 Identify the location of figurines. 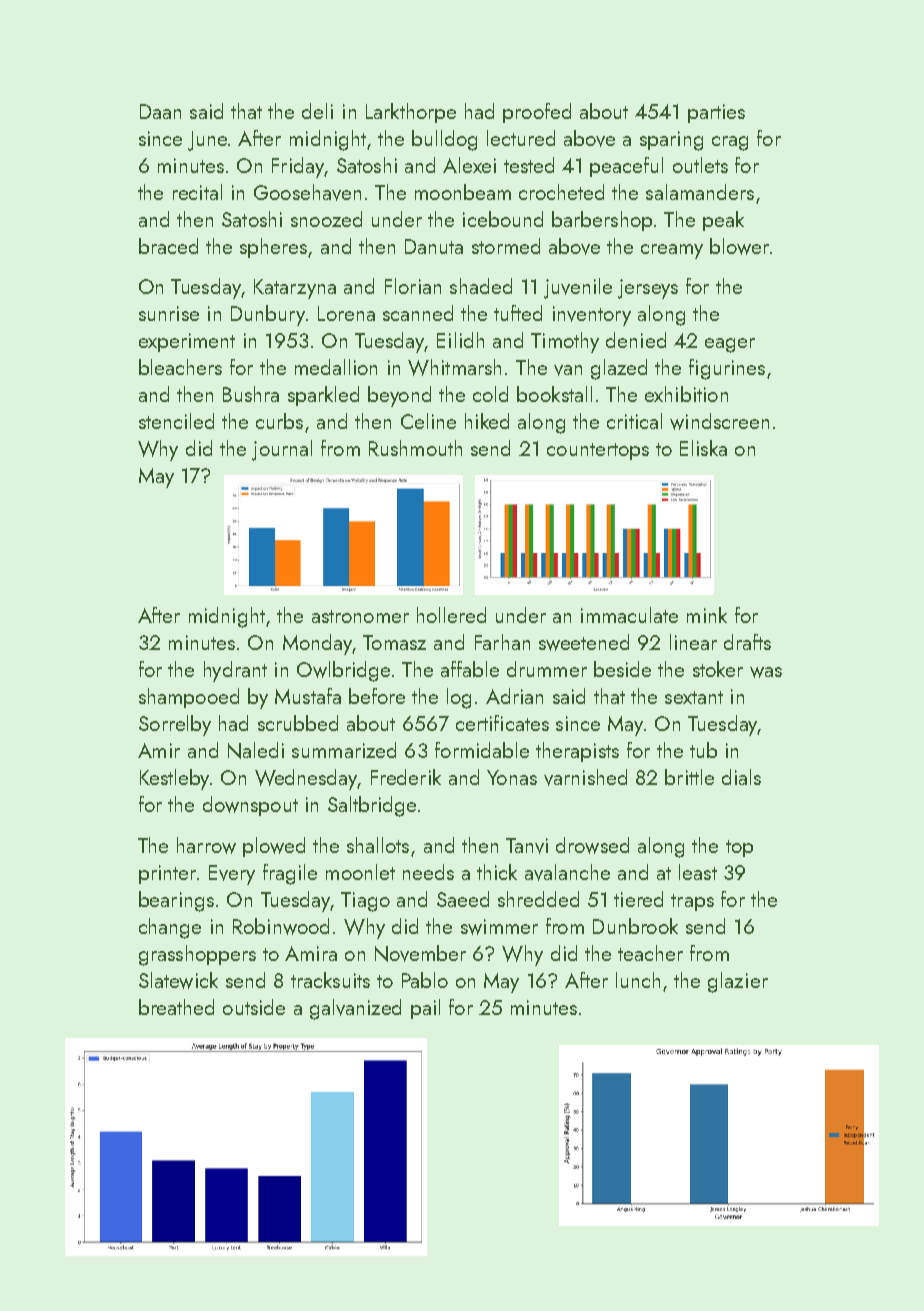
(727, 369).
